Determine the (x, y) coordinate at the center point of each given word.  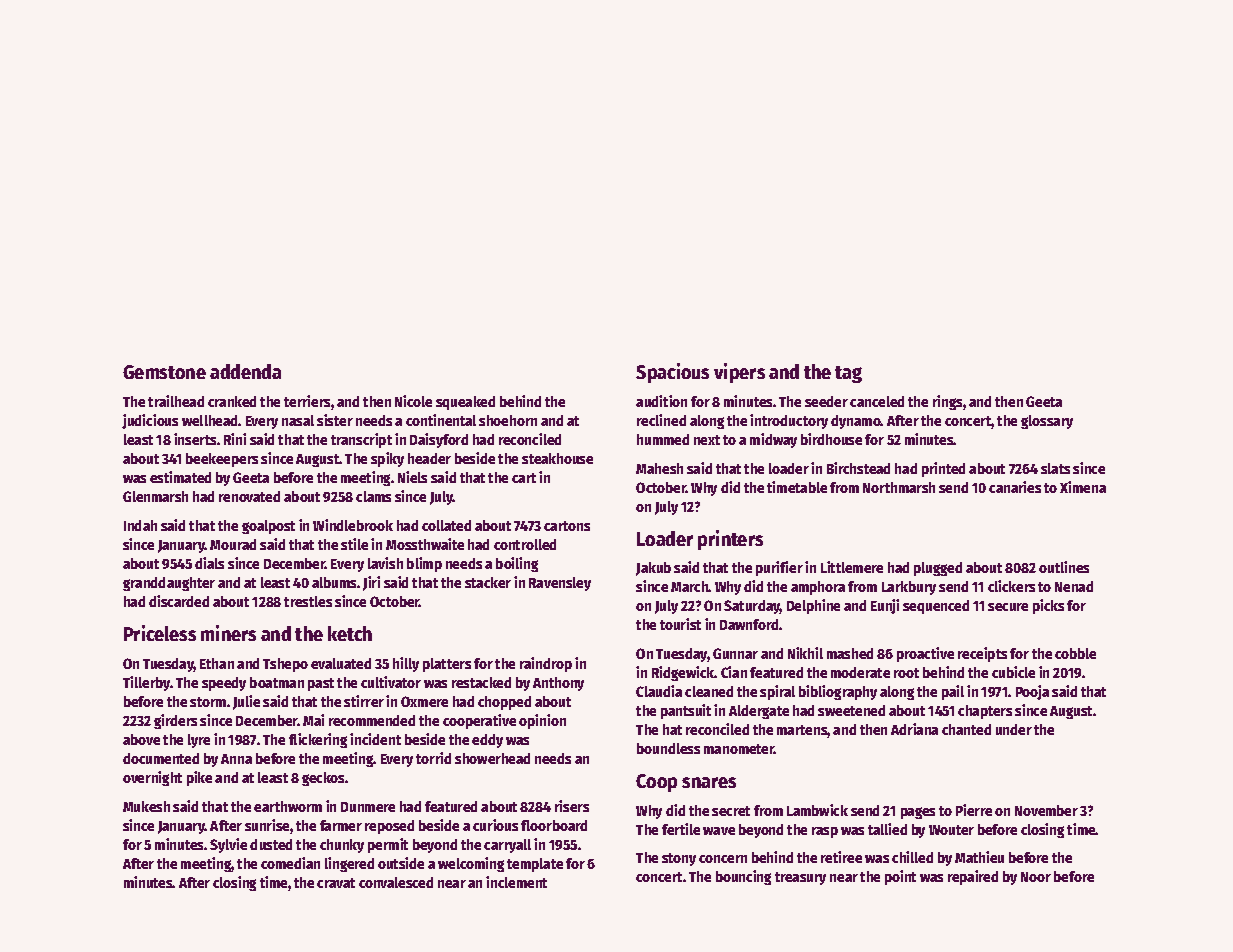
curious (495, 825)
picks (1048, 606)
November (1046, 810)
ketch (350, 633)
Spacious (672, 373)
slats (1055, 468)
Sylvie (228, 845)
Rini (235, 439)
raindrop (546, 664)
